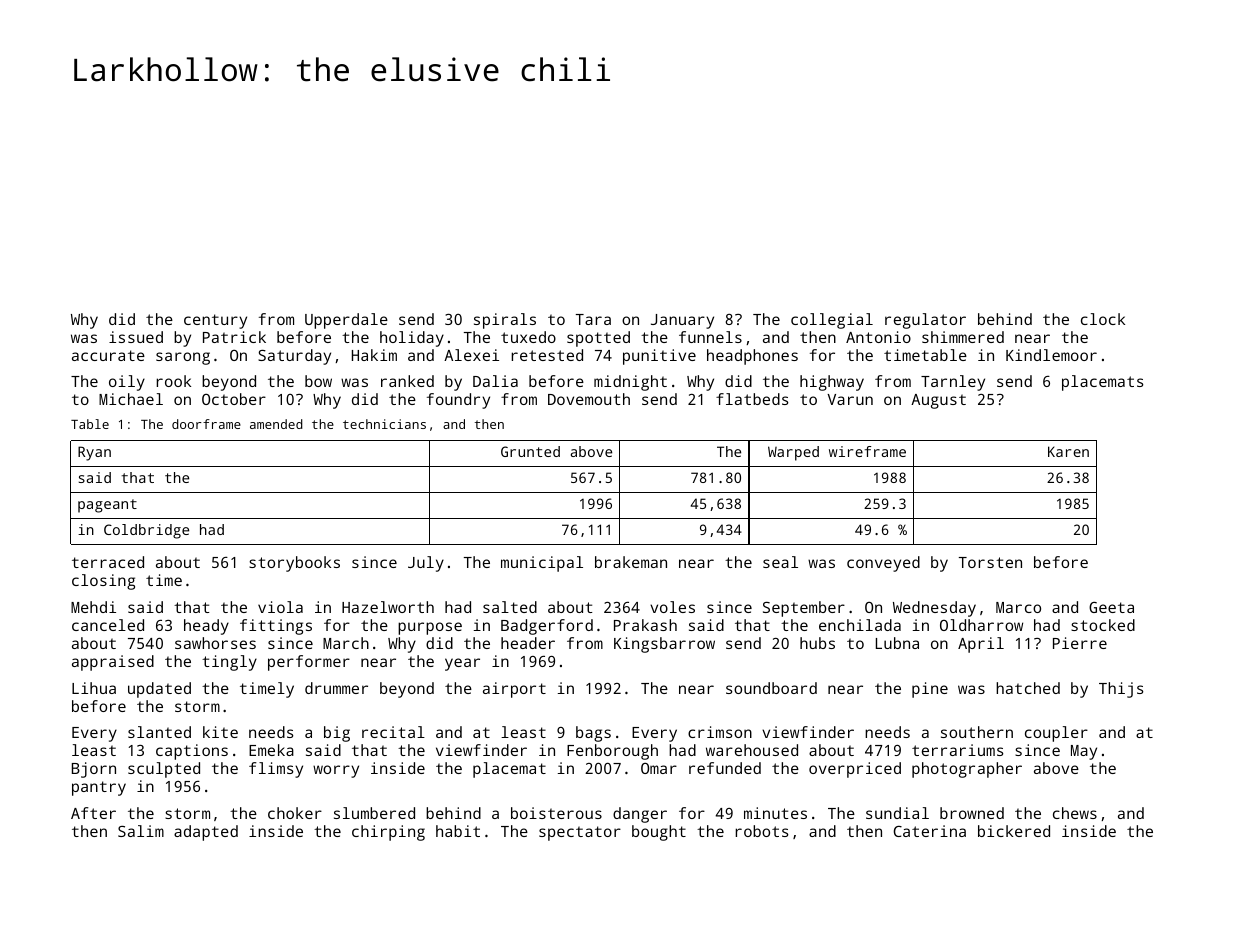 This screenshot has width=1233, height=952. What do you see at coordinates (346, 321) in the screenshot?
I see `Upperdale` at bounding box center [346, 321].
